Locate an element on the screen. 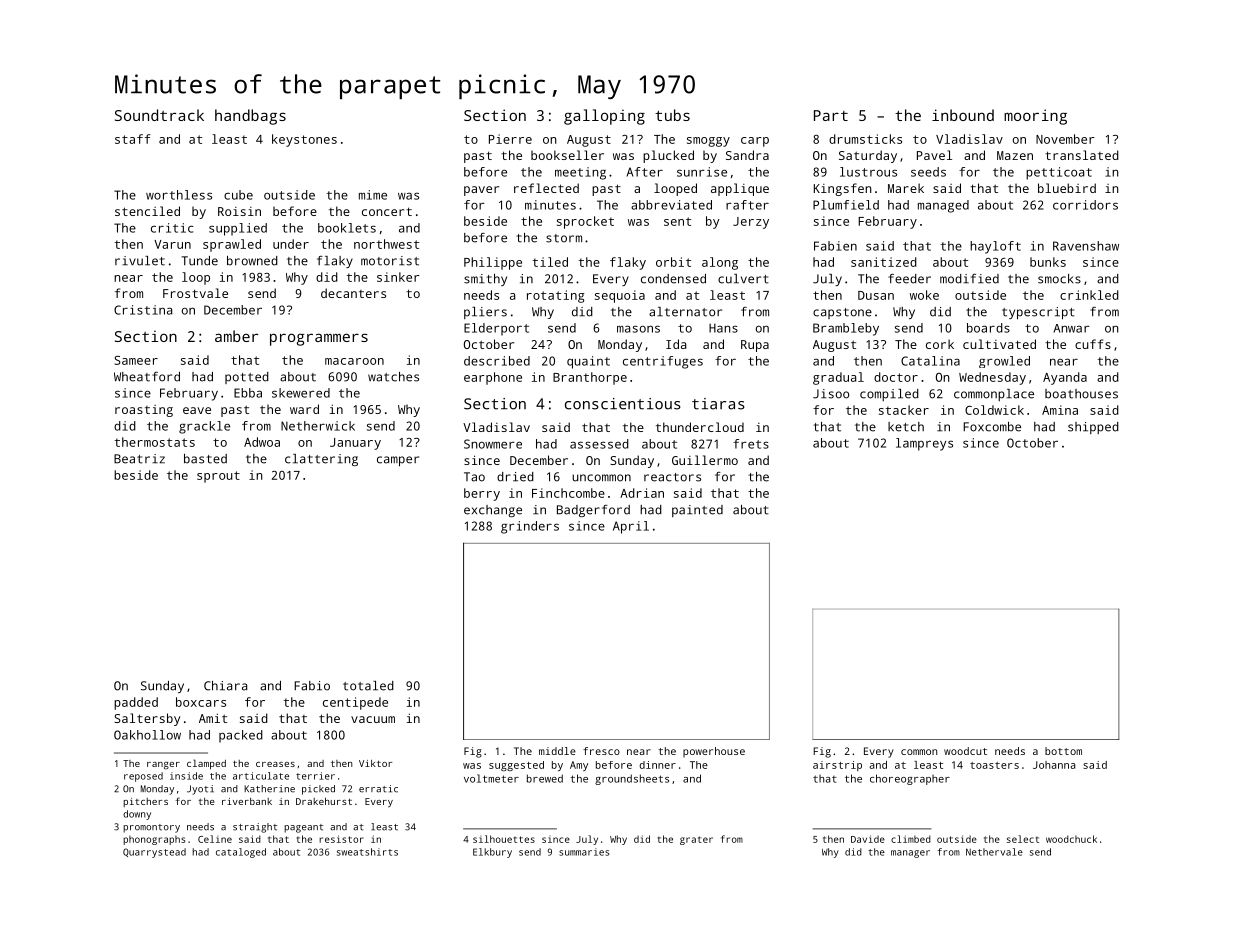 The height and width of the screenshot is (952, 1233). described is located at coordinates (497, 361).
